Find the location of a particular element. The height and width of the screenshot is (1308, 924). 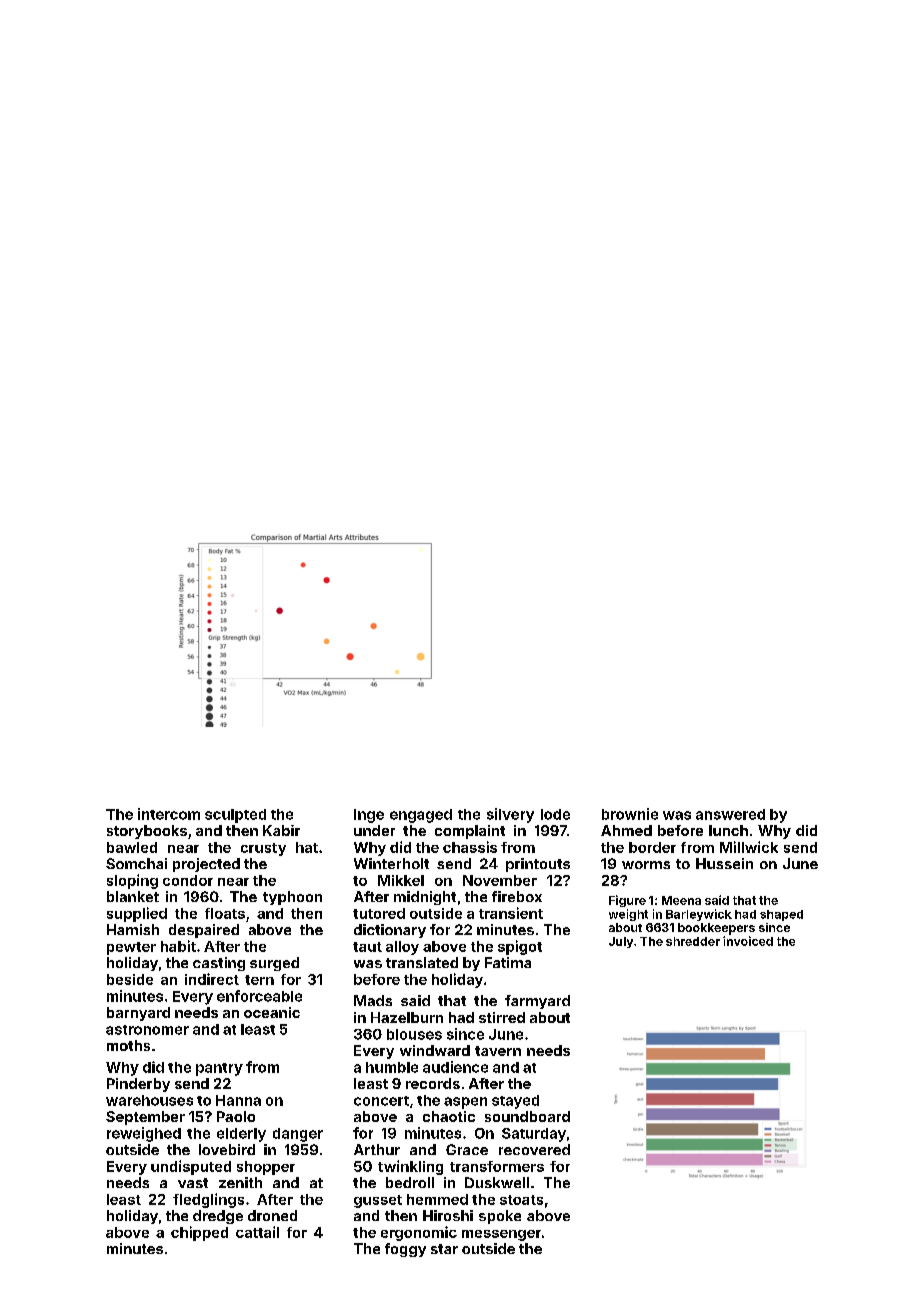

shaped is located at coordinates (781, 915).
